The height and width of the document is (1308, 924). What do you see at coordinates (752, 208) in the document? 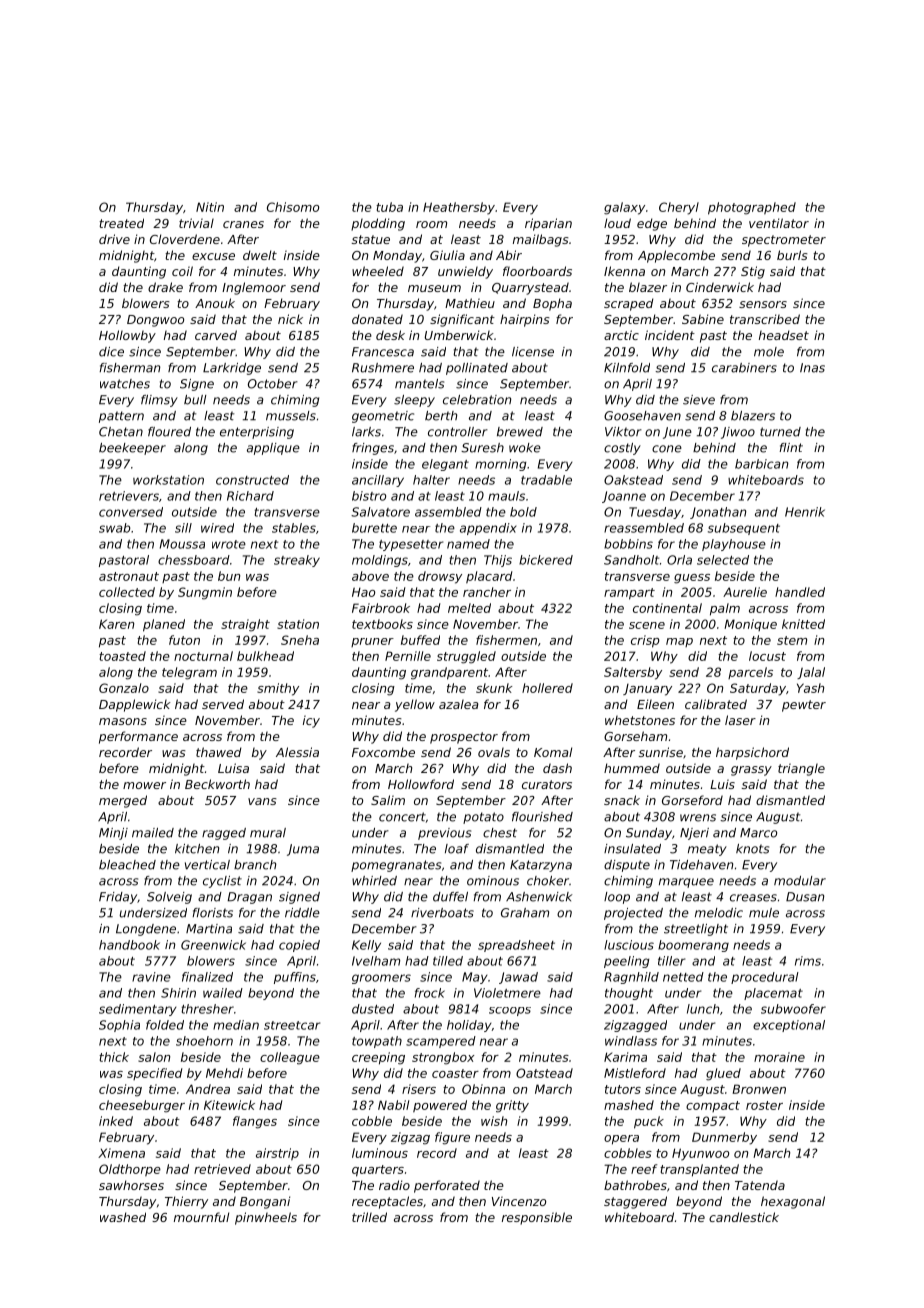
I see `photographed` at bounding box center [752, 208].
